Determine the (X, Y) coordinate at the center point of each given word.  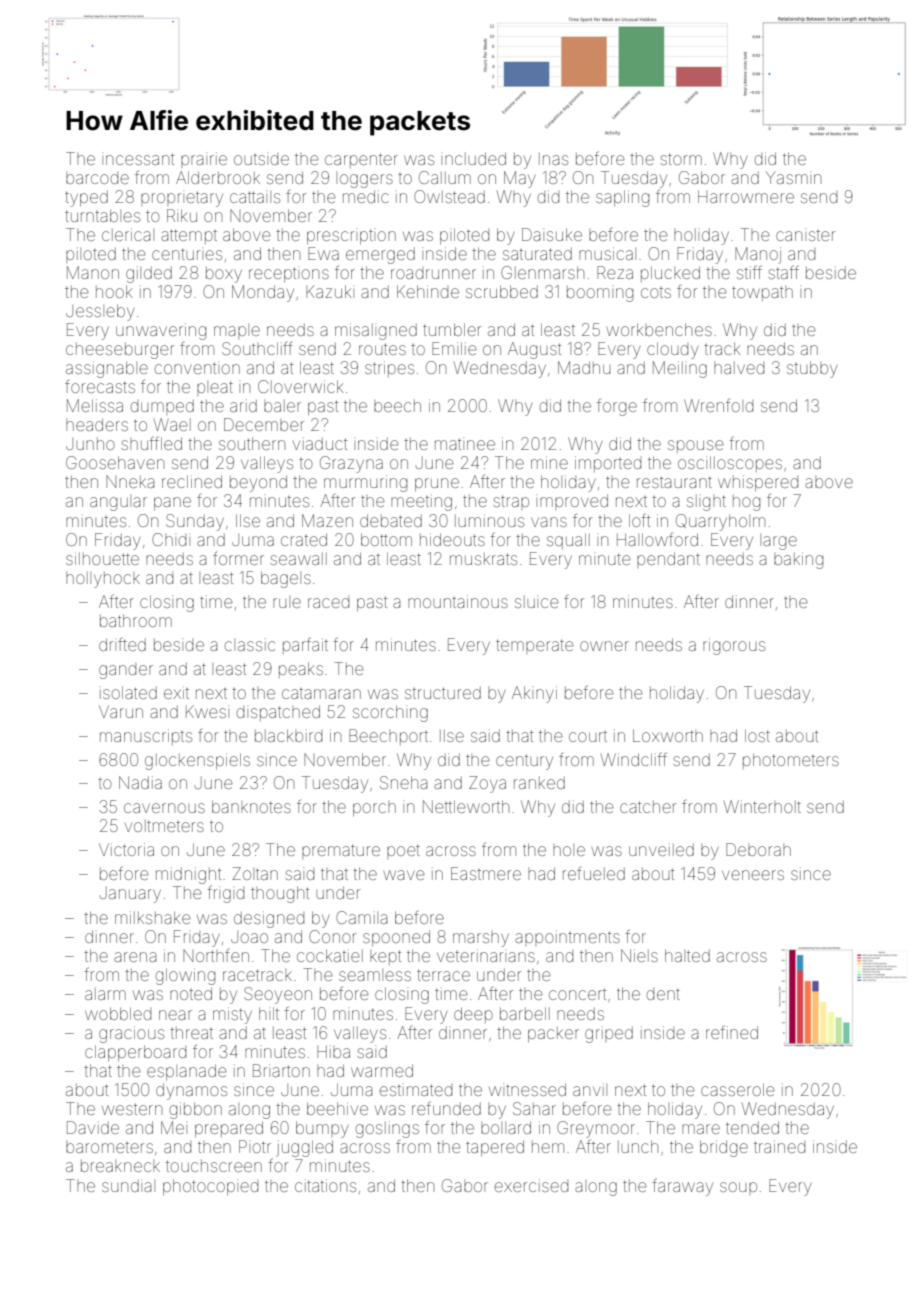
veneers (753, 875)
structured (443, 693)
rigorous (734, 646)
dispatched (278, 713)
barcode (97, 178)
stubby (812, 369)
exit (176, 692)
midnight (188, 875)
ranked (539, 783)
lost (757, 735)
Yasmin (793, 178)
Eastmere (486, 873)
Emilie (454, 348)
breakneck (120, 1166)
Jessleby (100, 312)
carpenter (361, 160)
